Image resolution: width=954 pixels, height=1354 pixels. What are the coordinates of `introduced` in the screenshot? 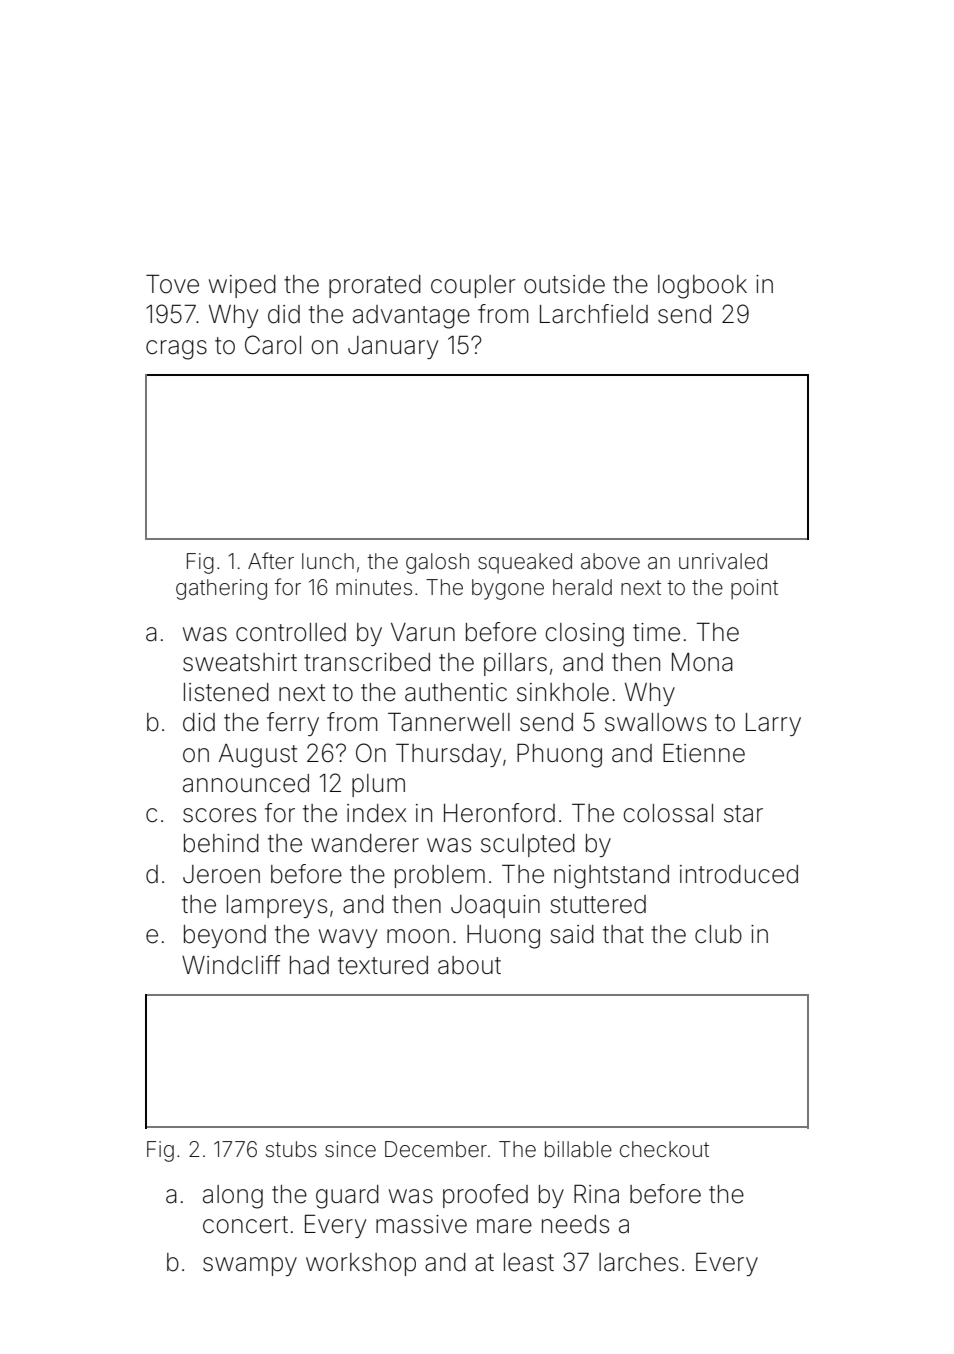 It's located at (739, 874).
